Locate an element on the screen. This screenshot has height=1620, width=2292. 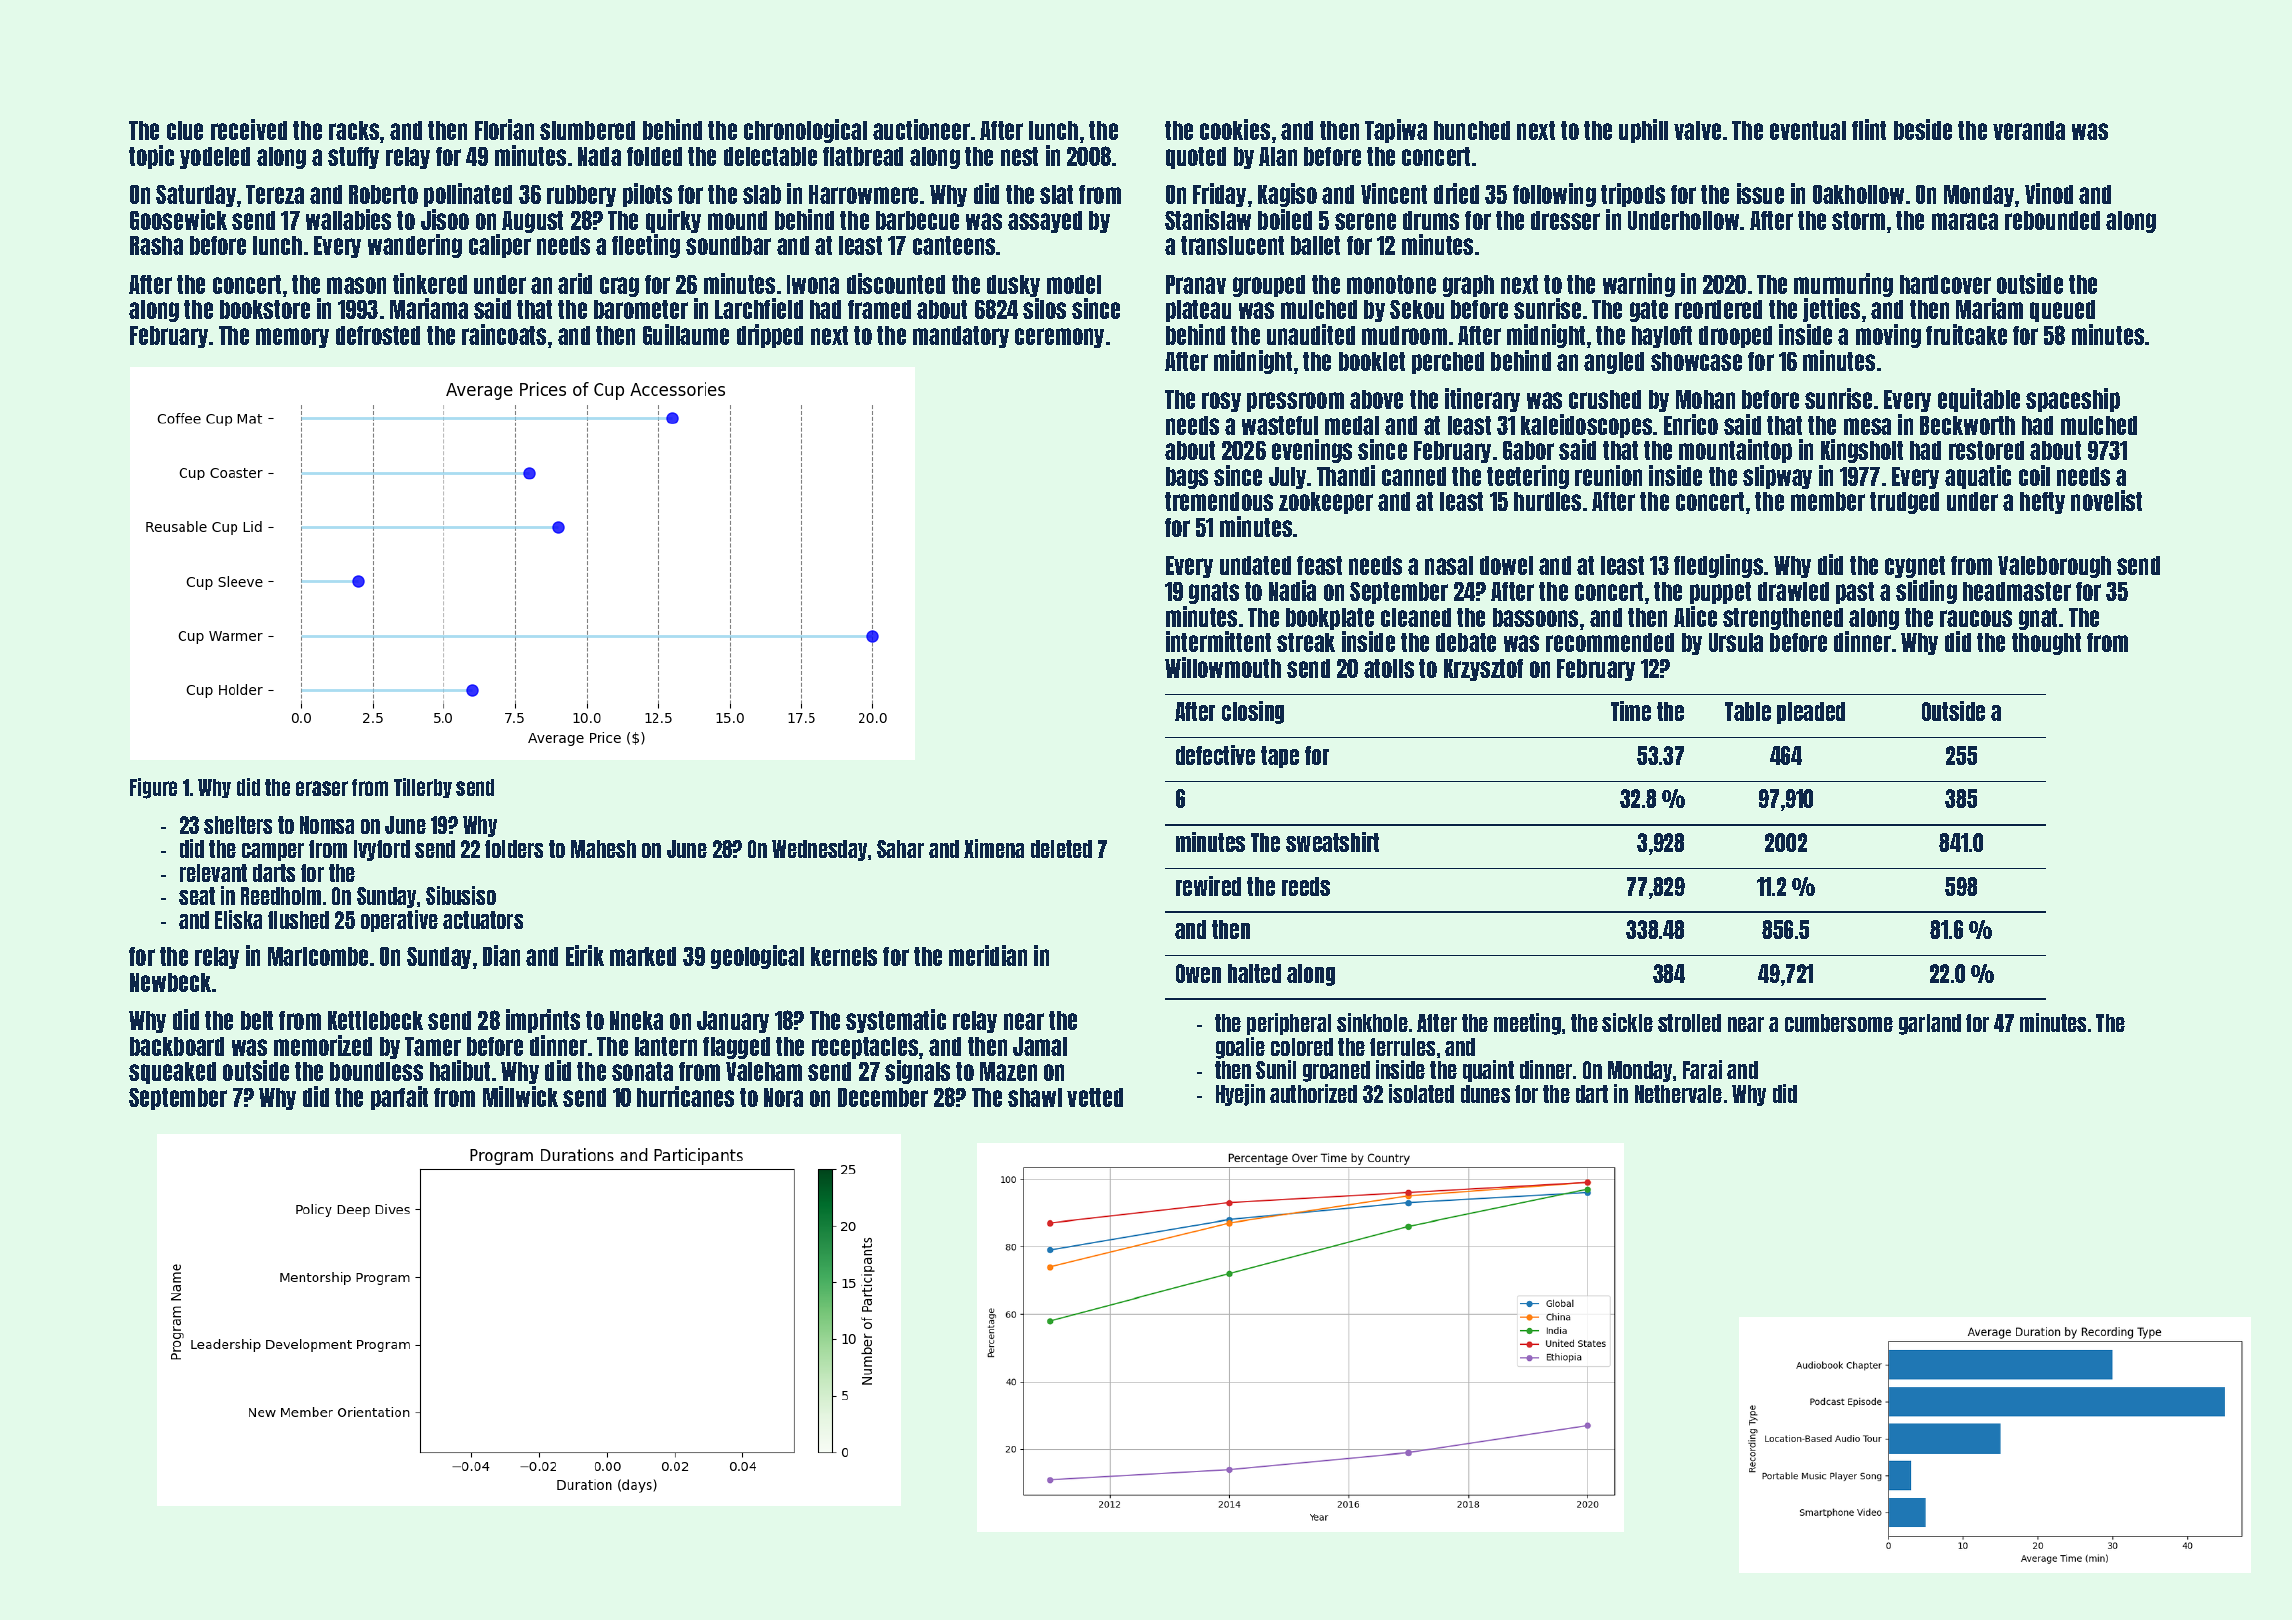
coil is located at coordinates (2034, 475).
